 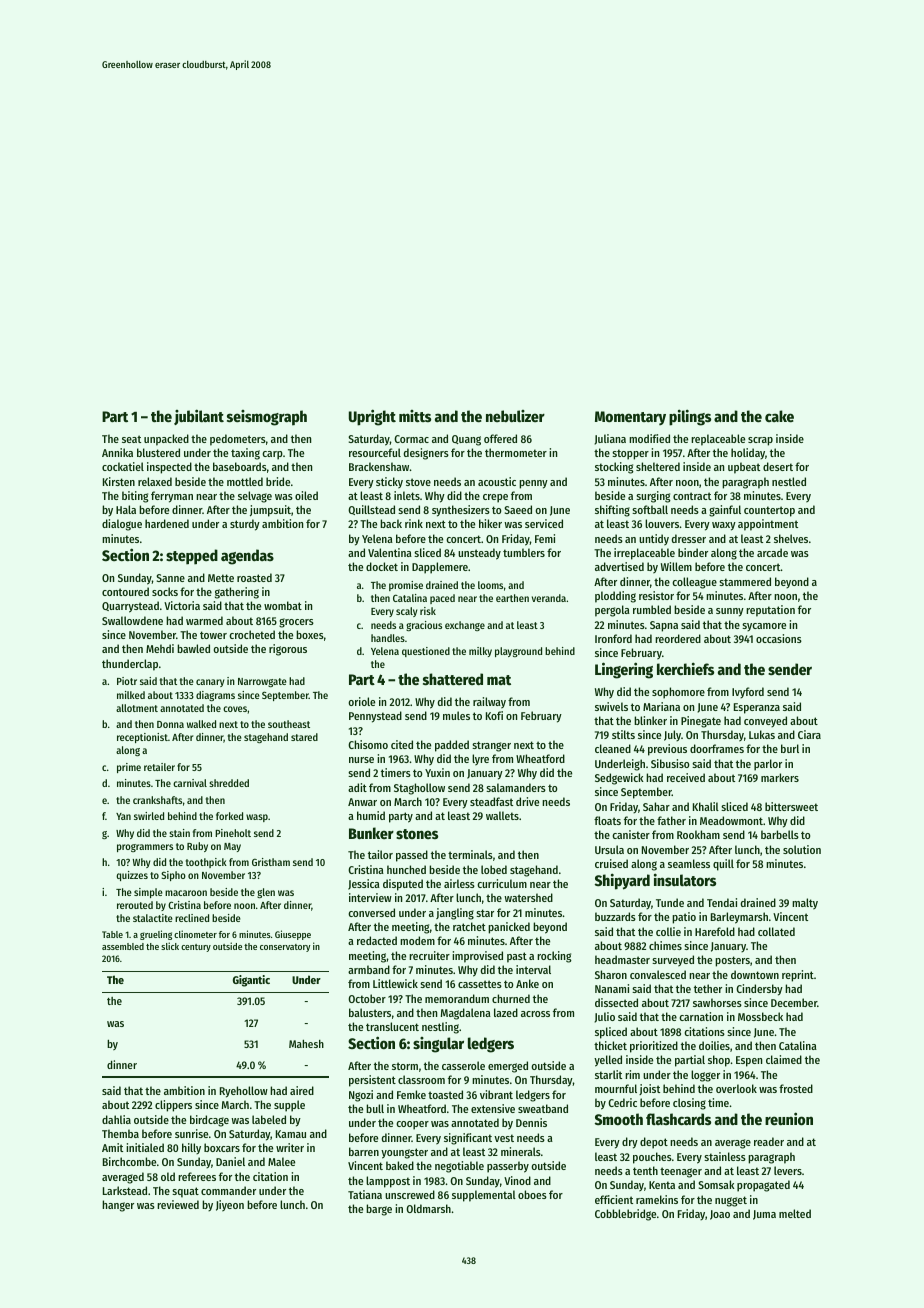 What do you see at coordinates (502, 815) in the image?
I see `wallets` at bounding box center [502, 815].
